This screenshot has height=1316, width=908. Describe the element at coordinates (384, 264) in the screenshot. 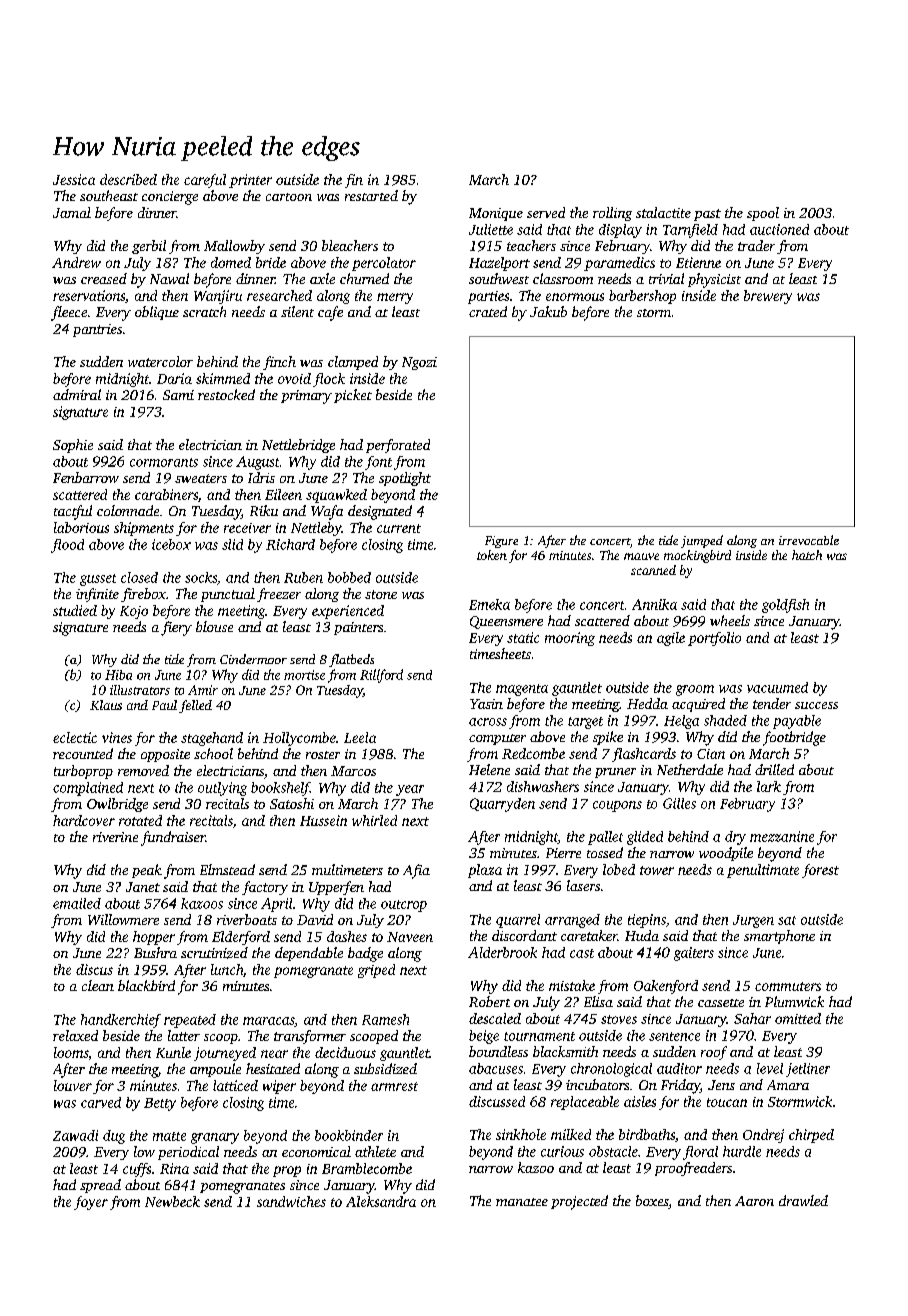

I see `percolator` at that location.
